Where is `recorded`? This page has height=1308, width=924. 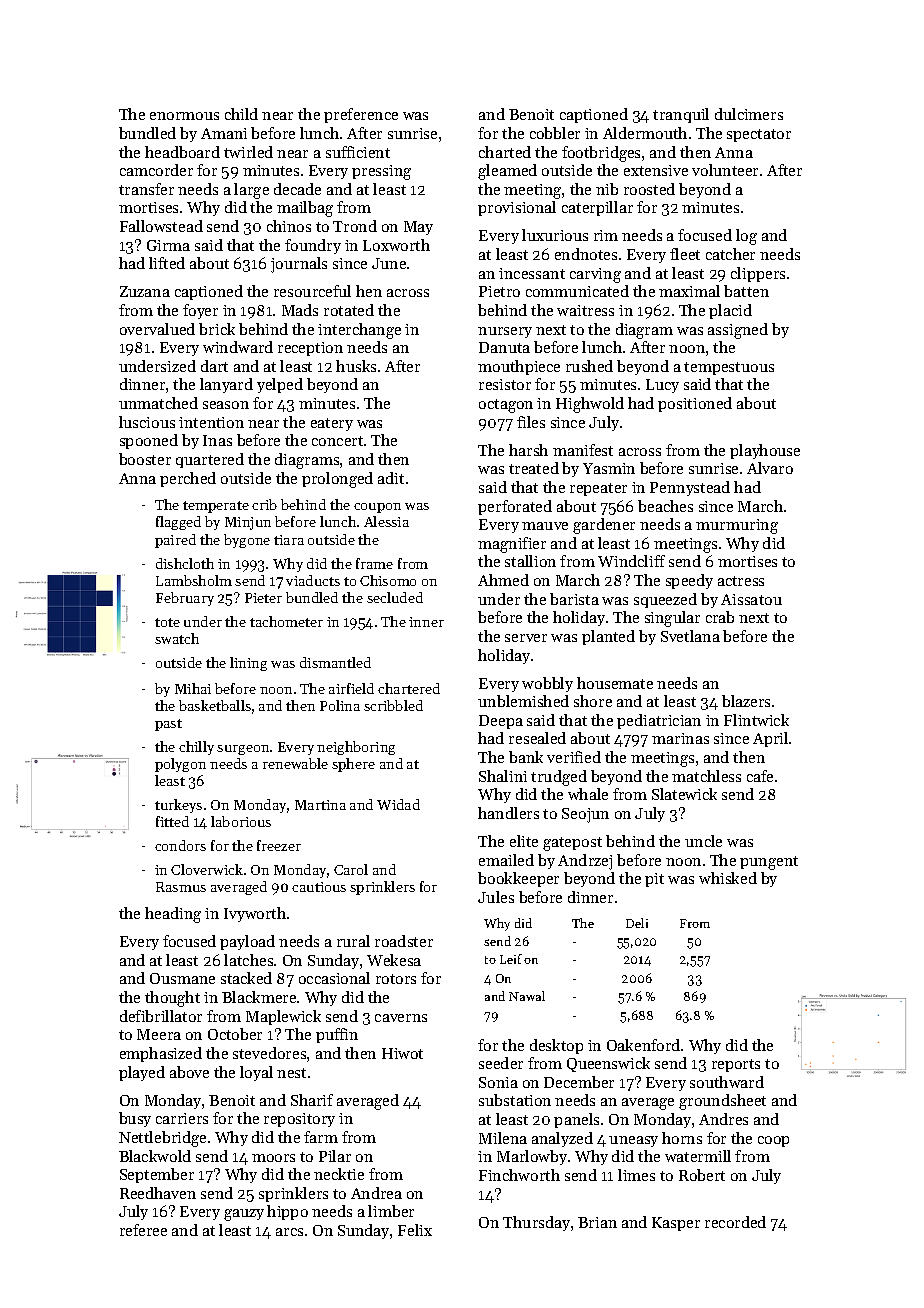
recorded is located at coordinates (735, 1222).
